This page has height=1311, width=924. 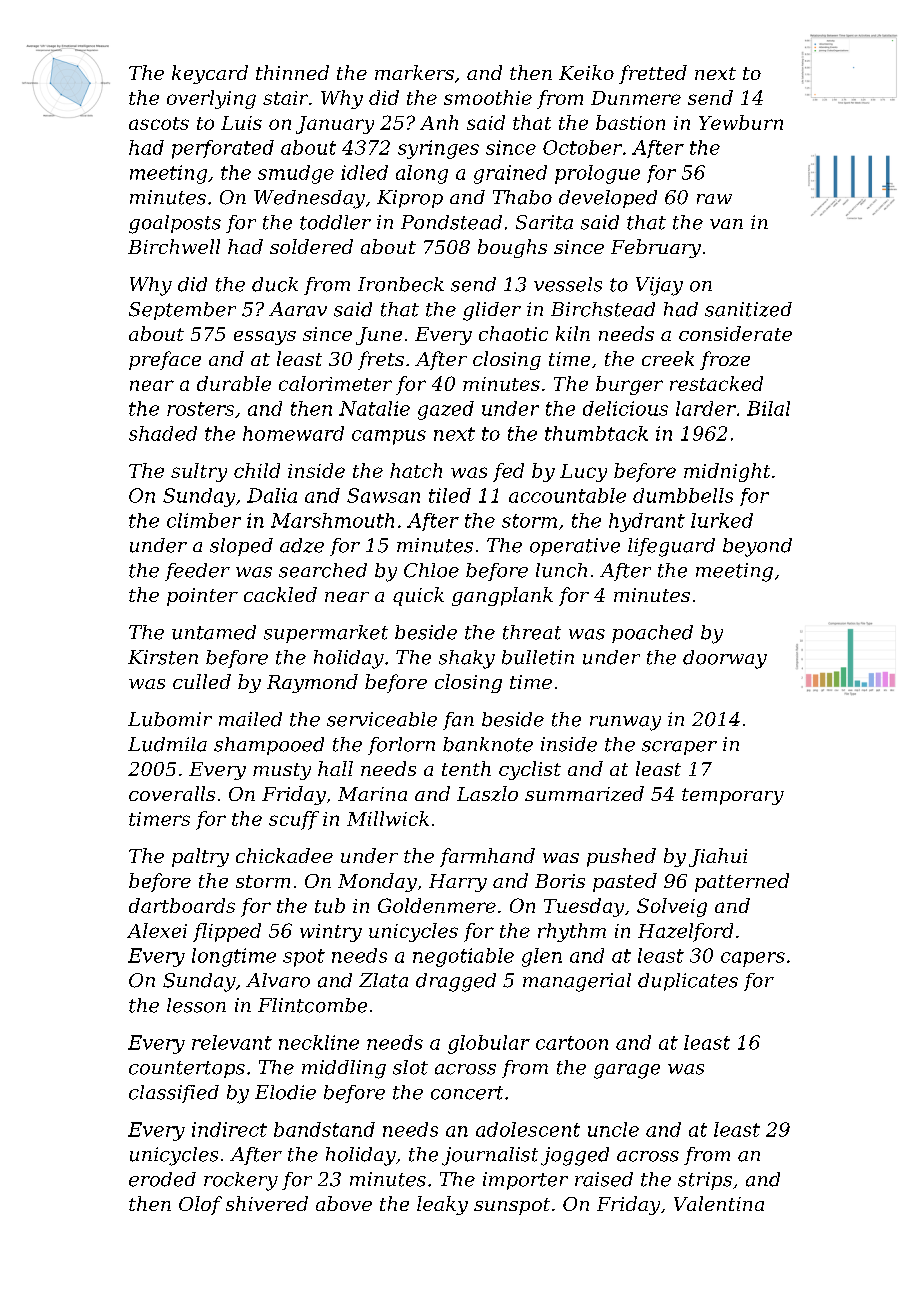 What do you see at coordinates (456, 982) in the page?
I see `dragged` at bounding box center [456, 982].
